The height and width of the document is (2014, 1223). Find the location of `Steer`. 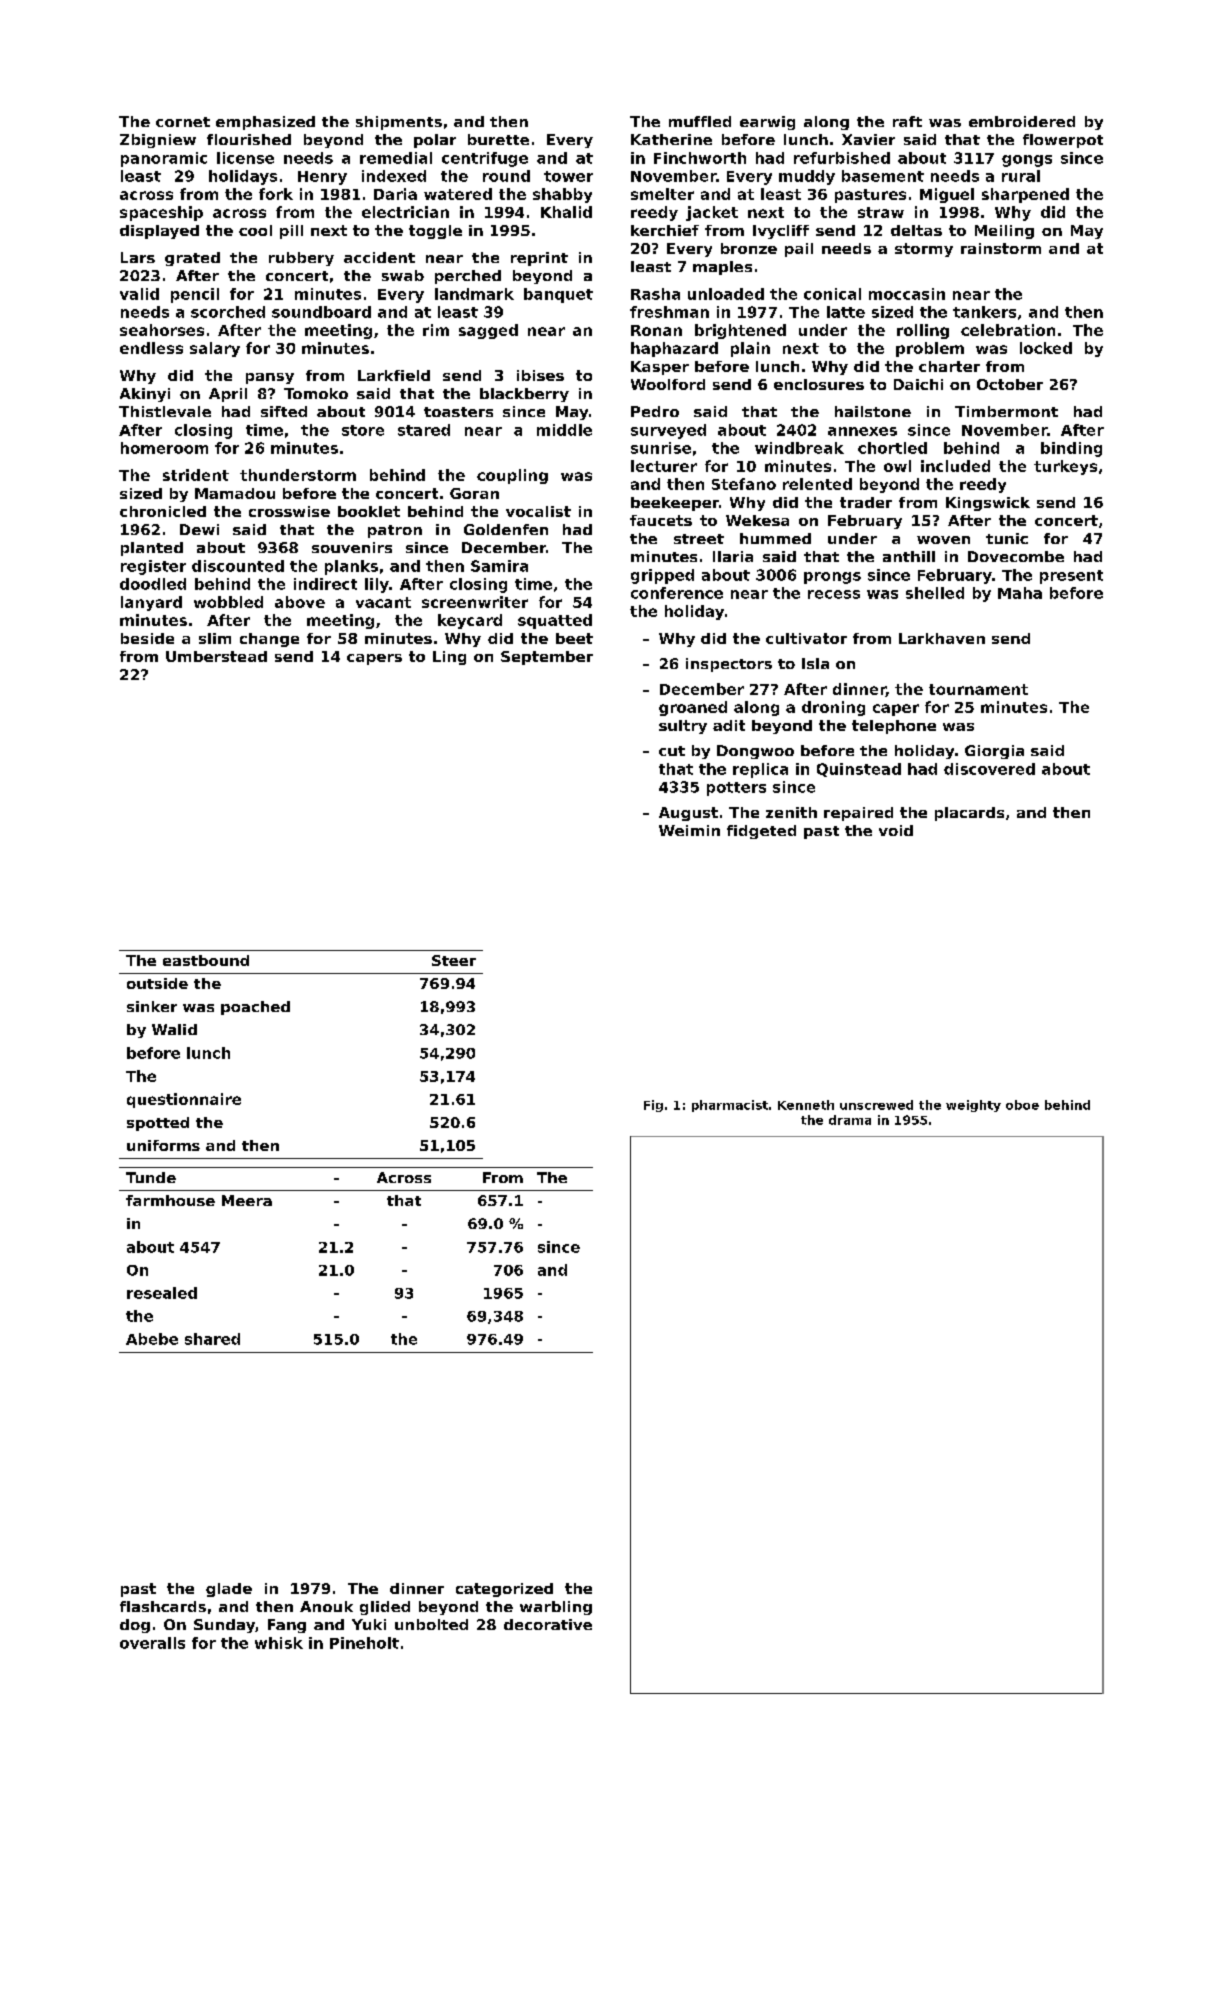

Steer is located at coordinates (454, 960).
